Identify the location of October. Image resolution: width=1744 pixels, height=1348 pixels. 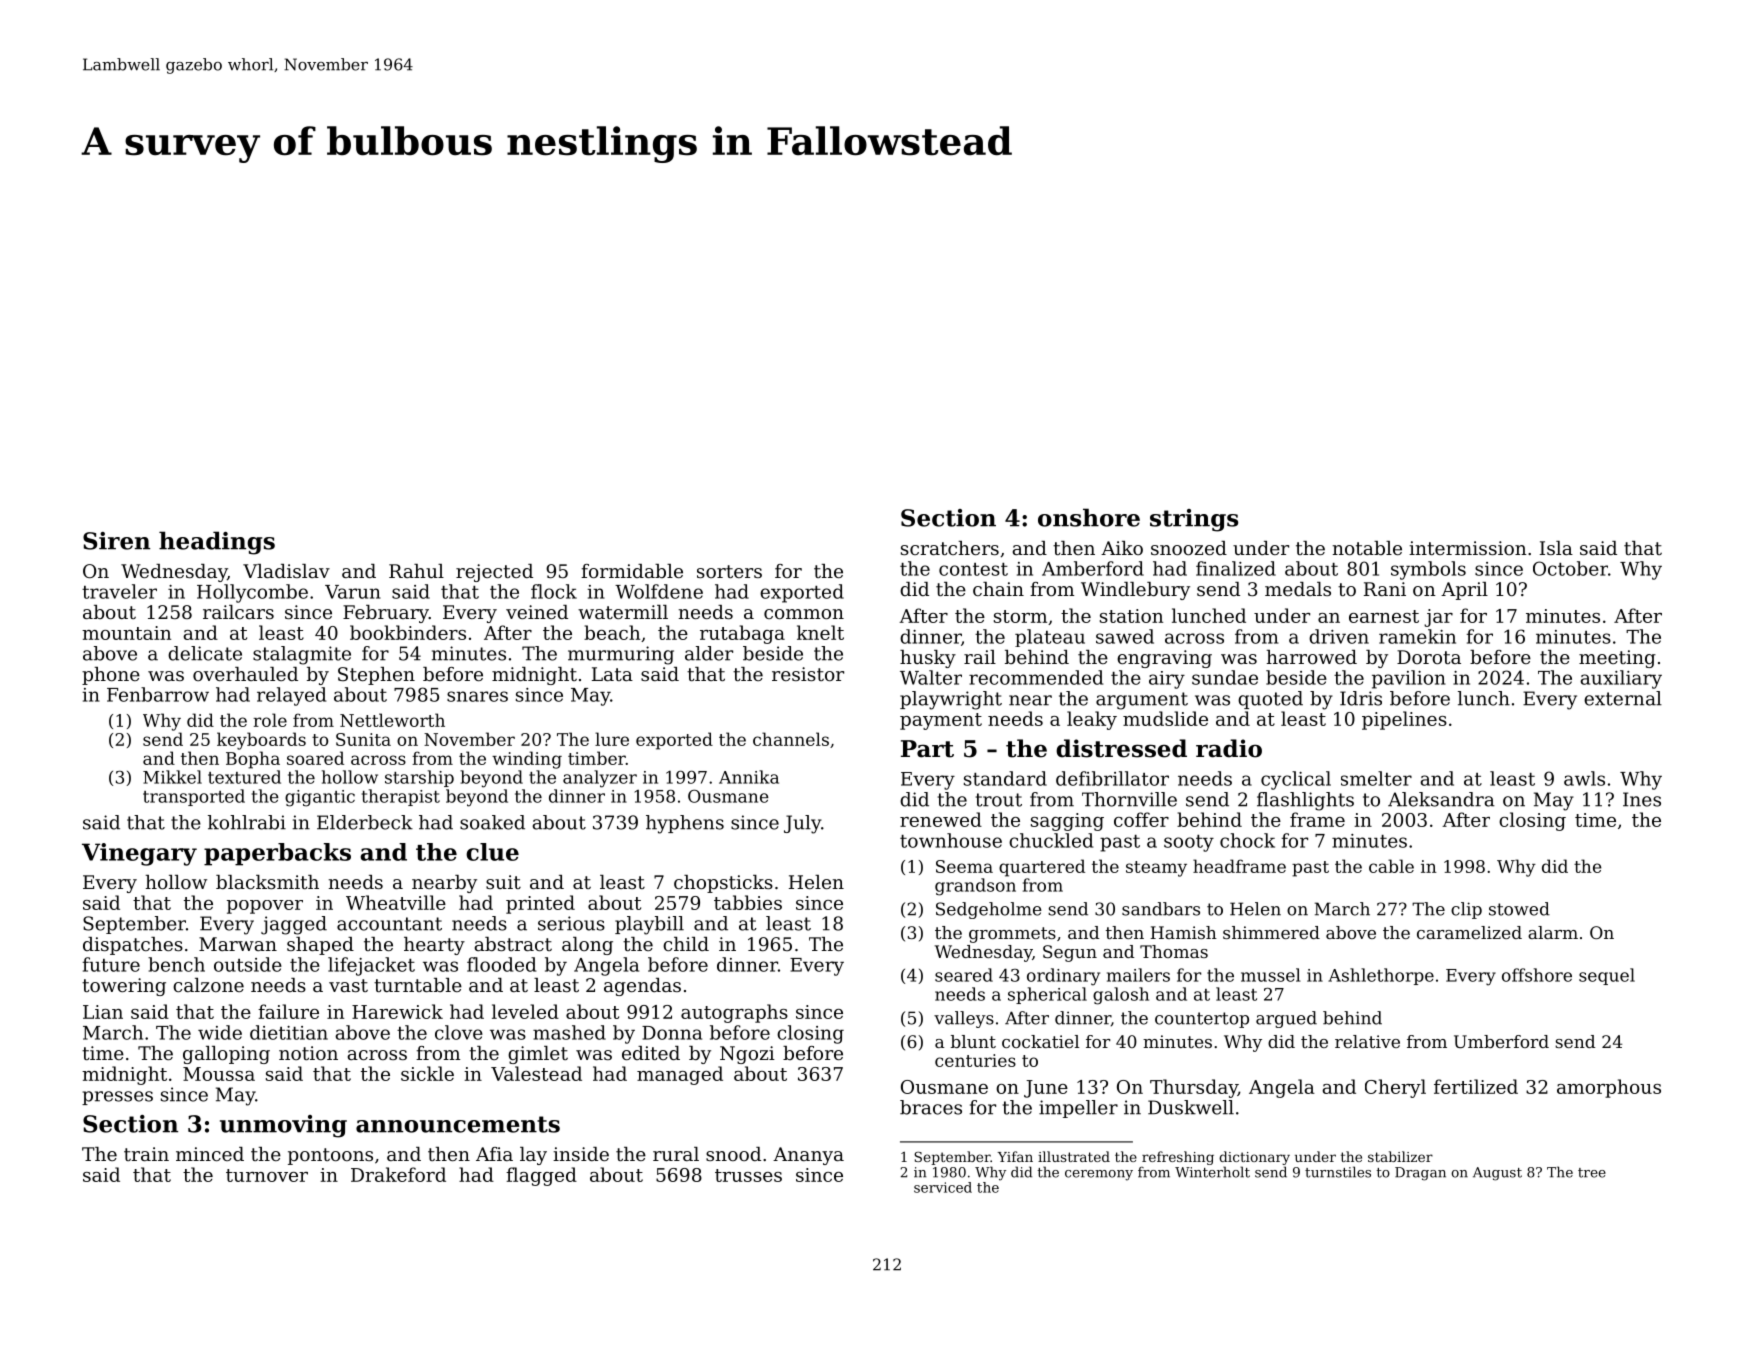
(1570, 568).
